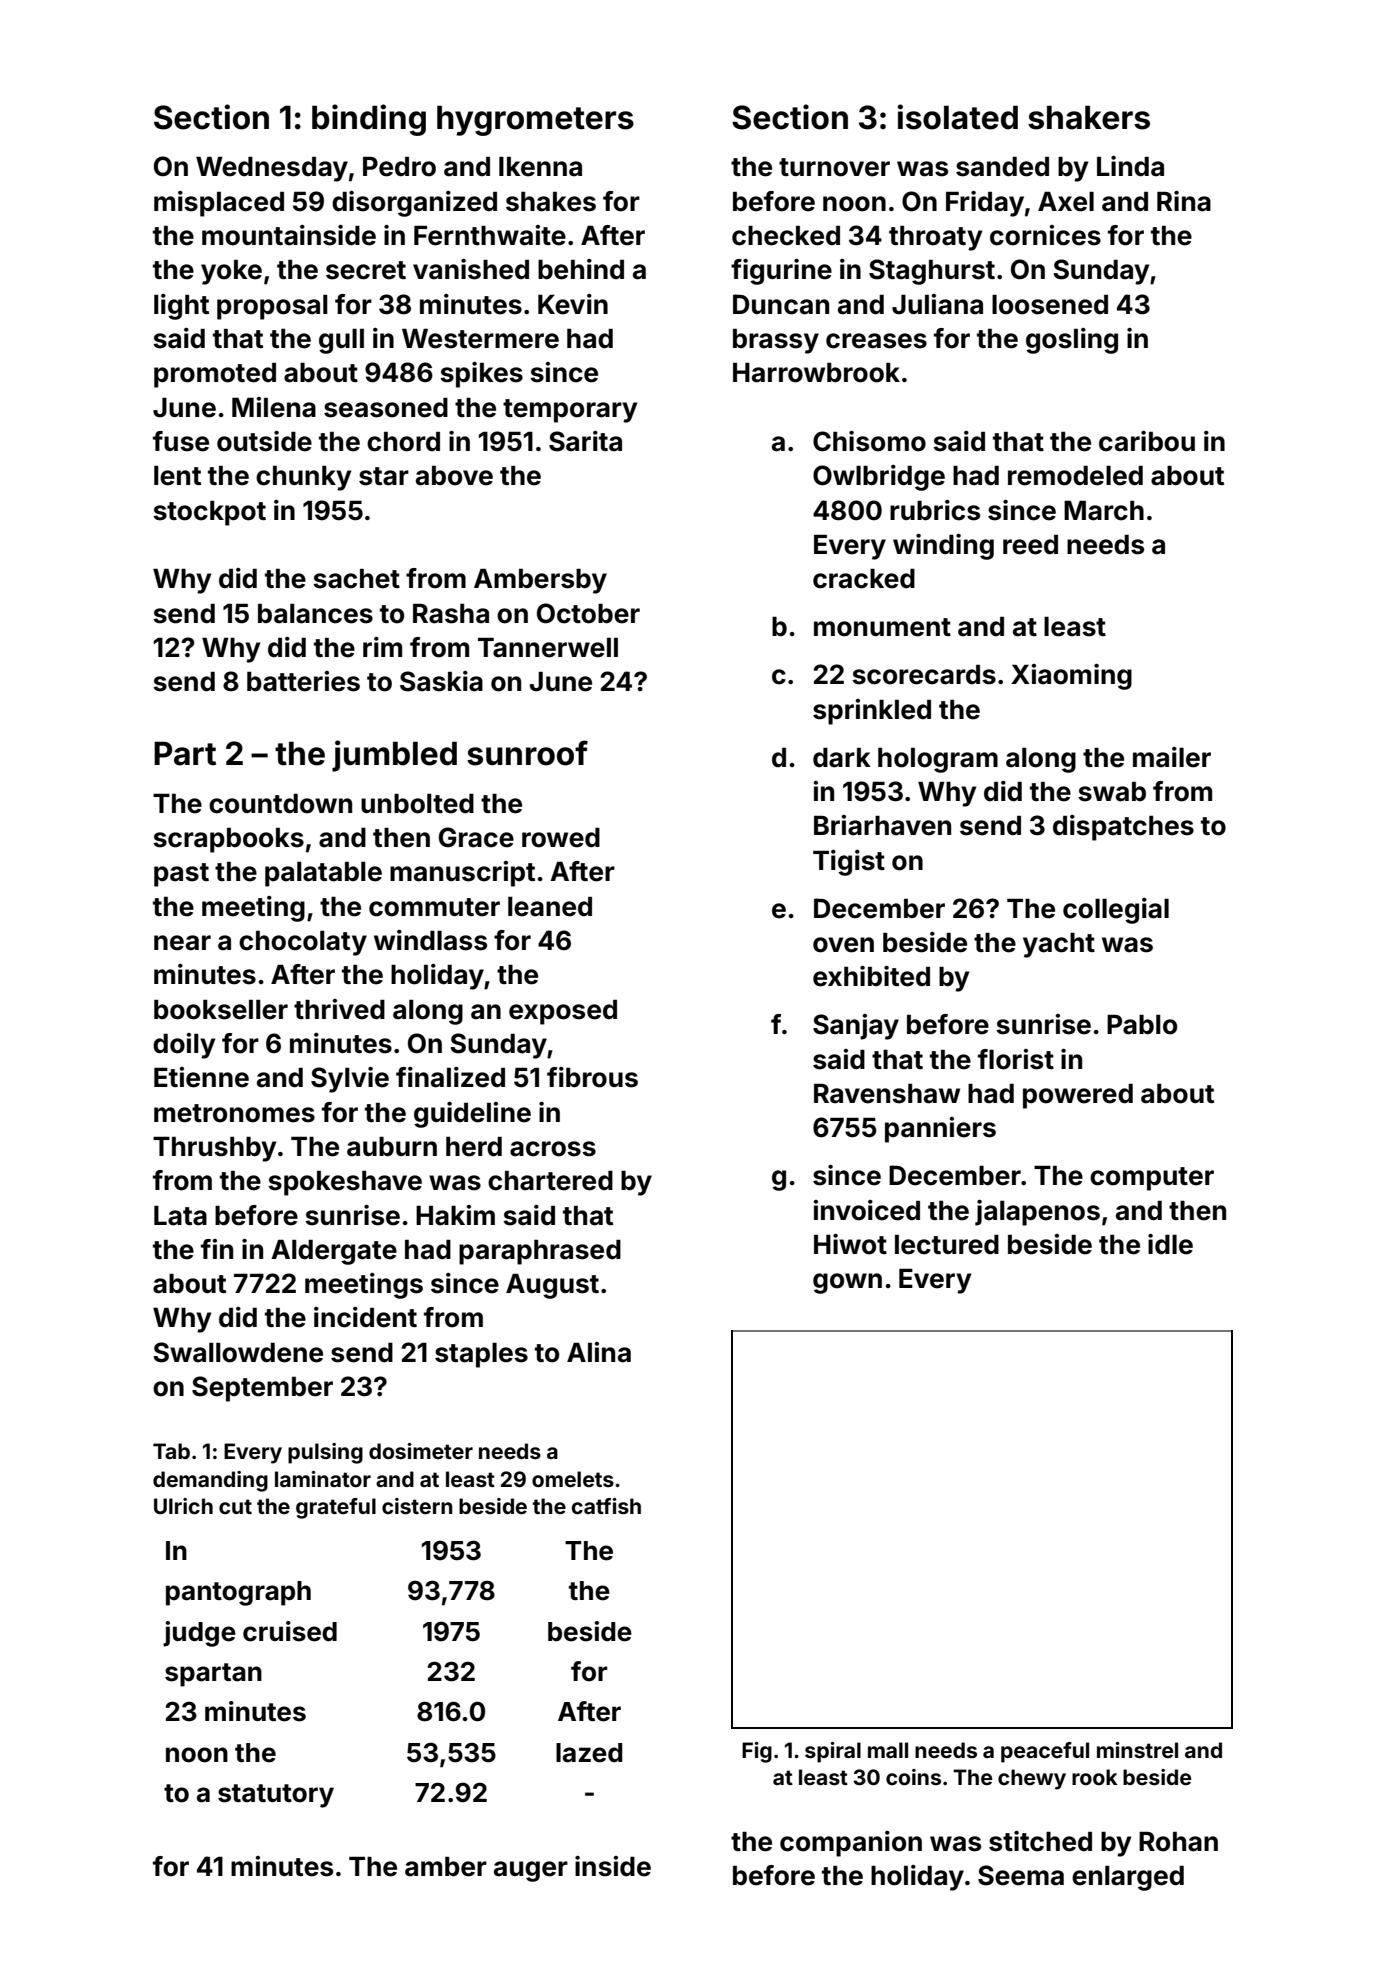 This screenshot has width=1386, height=1969. Describe the element at coordinates (1089, 117) in the screenshot. I see `shakers` at that location.
